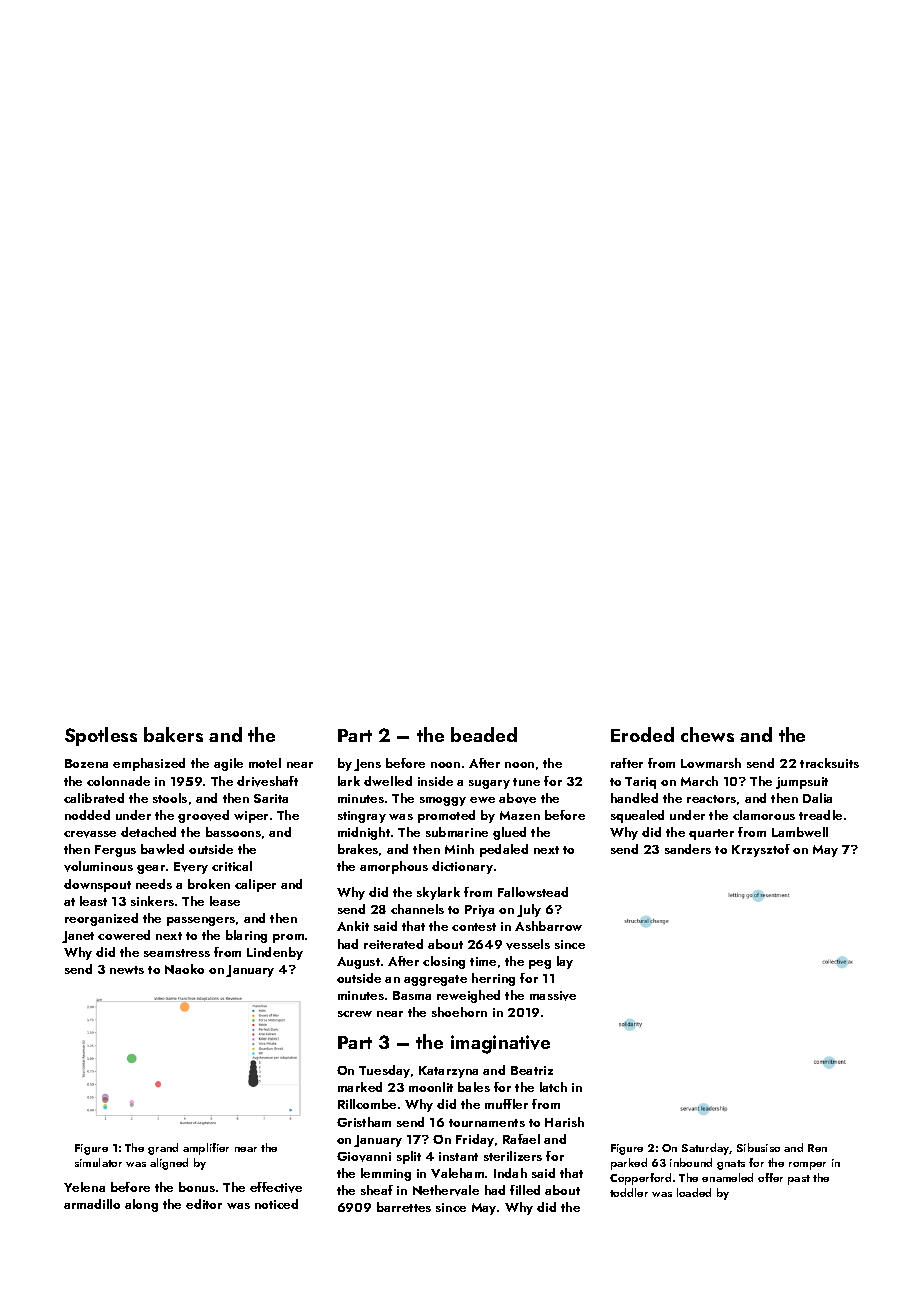 This document has width=924, height=1308. I want to click on Ren, so click(817, 1148).
